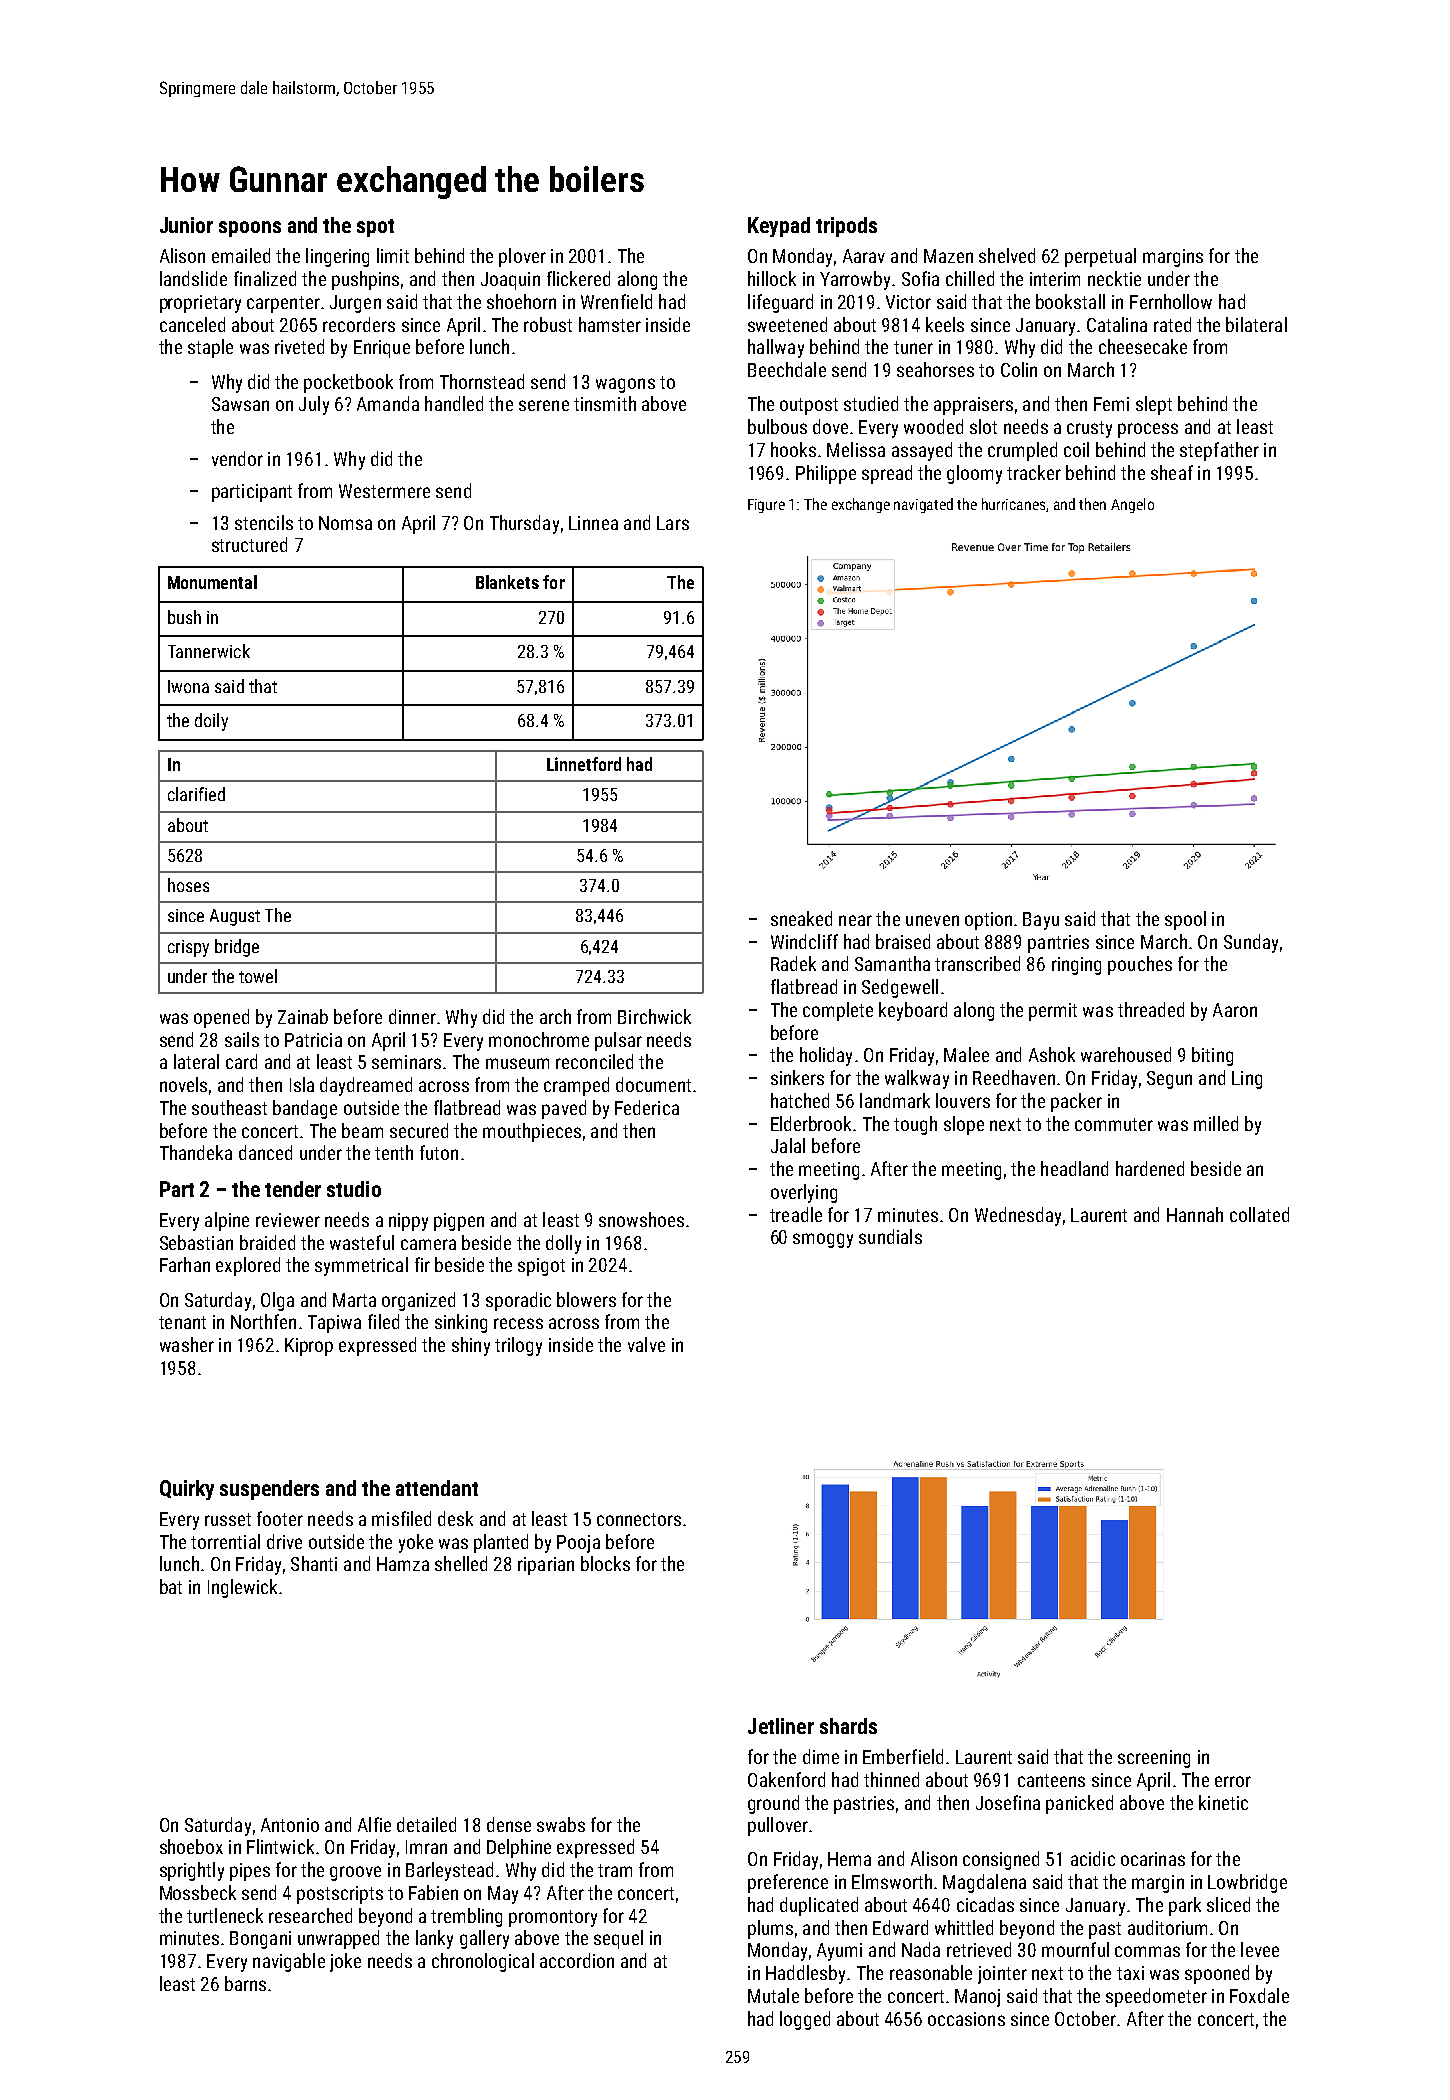 This image has height=2100, width=1450. Describe the element at coordinates (1114, 278) in the image. I see `necktie` at that location.
